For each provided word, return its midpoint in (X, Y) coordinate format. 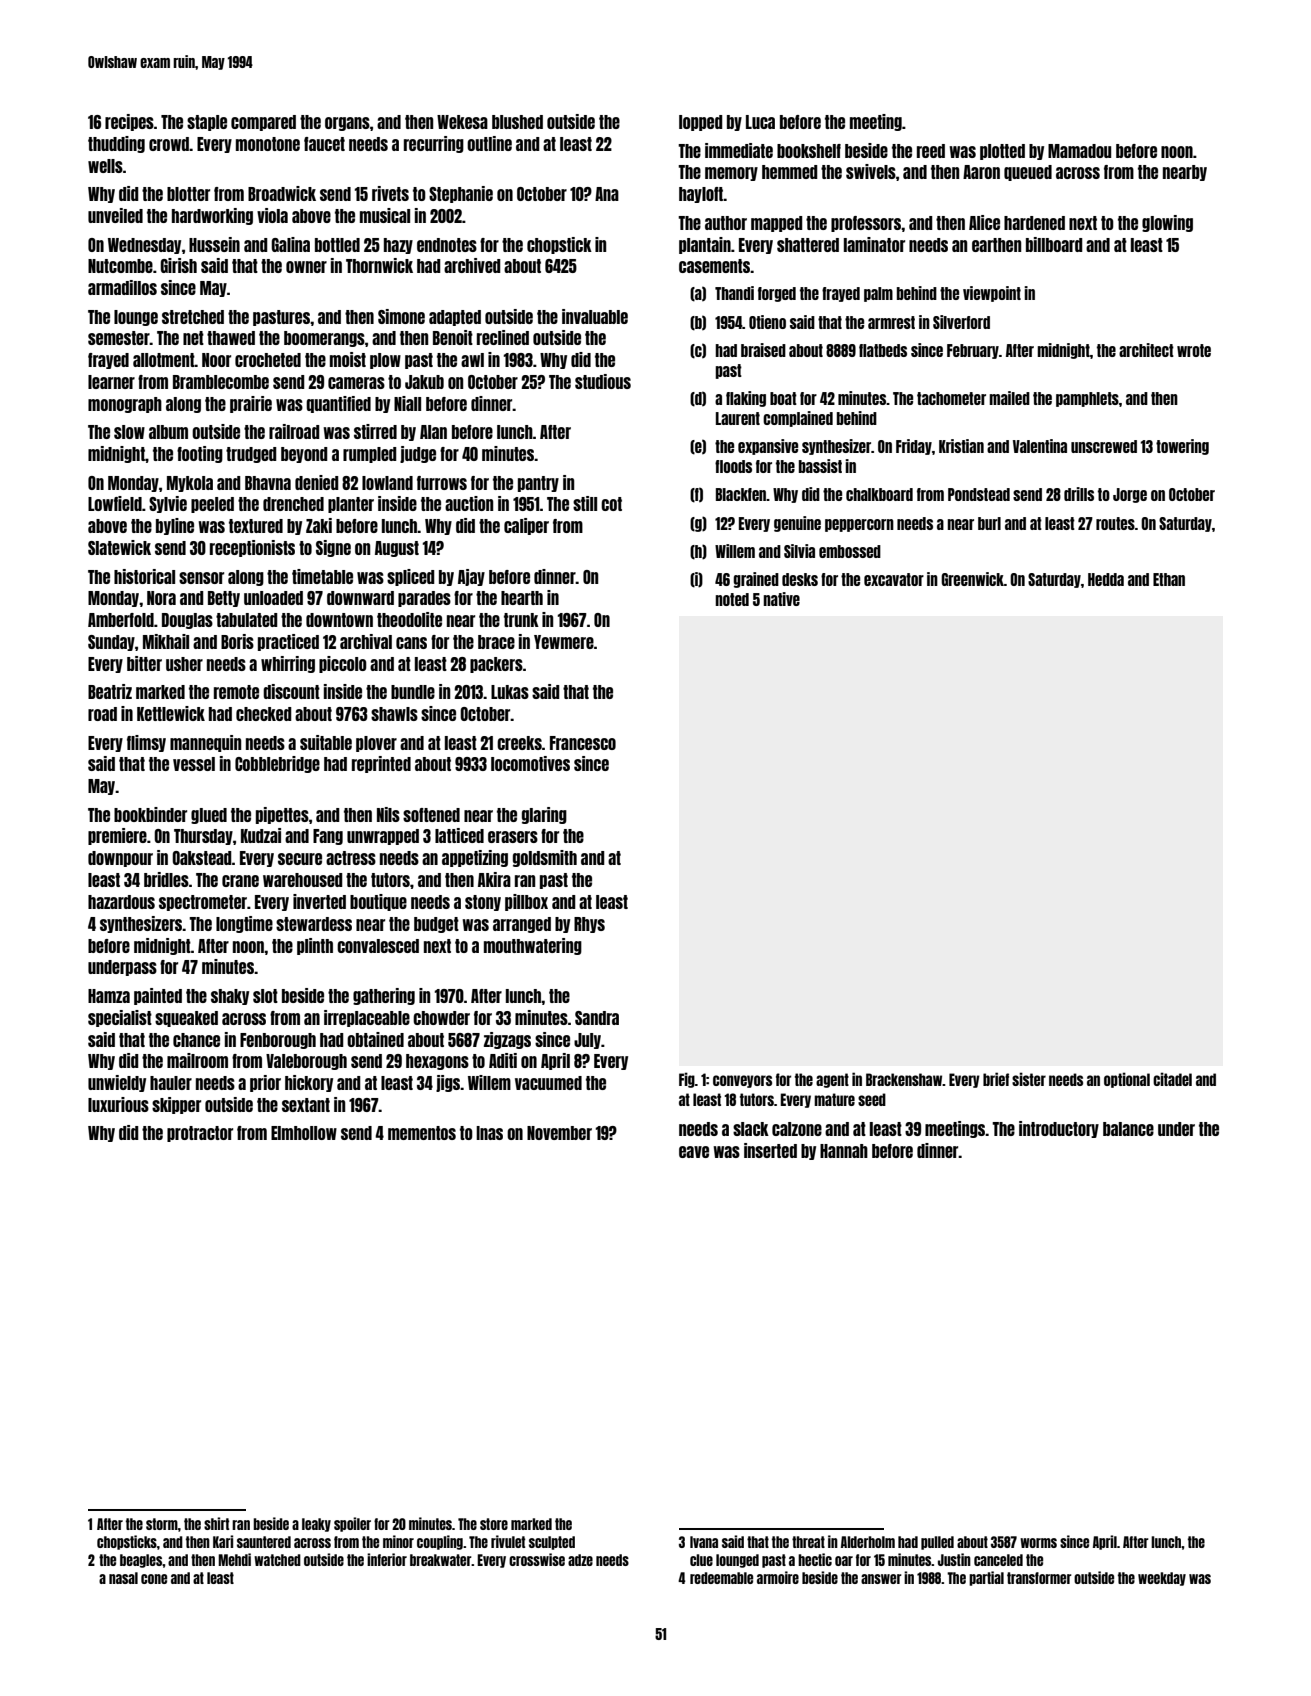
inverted (319, 901)
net (193, 338)
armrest (891, 322)
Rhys (589, 925)
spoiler (352, 1524)
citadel (1172, 1079)
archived (472, 265)
